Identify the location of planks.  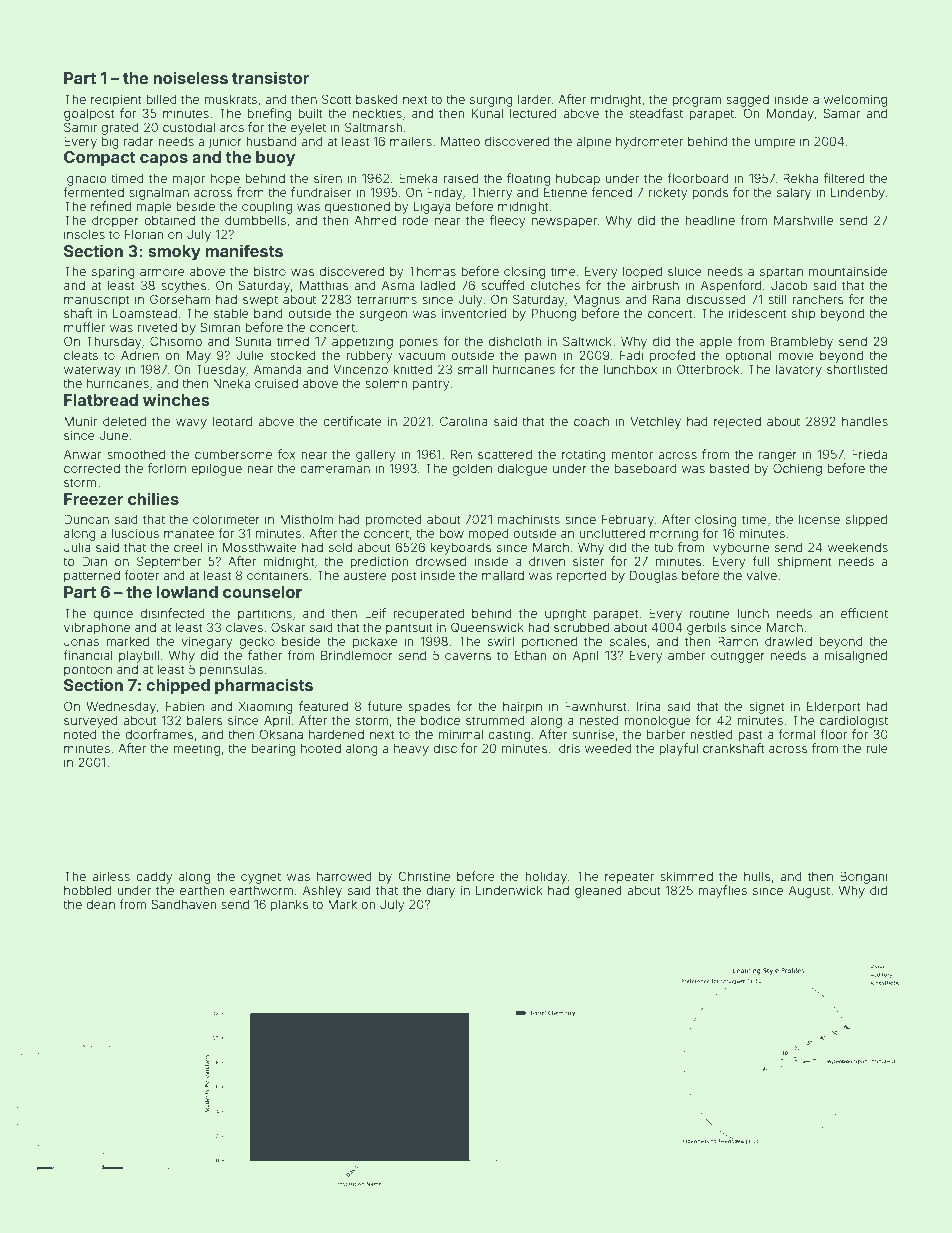
(290, 905).
